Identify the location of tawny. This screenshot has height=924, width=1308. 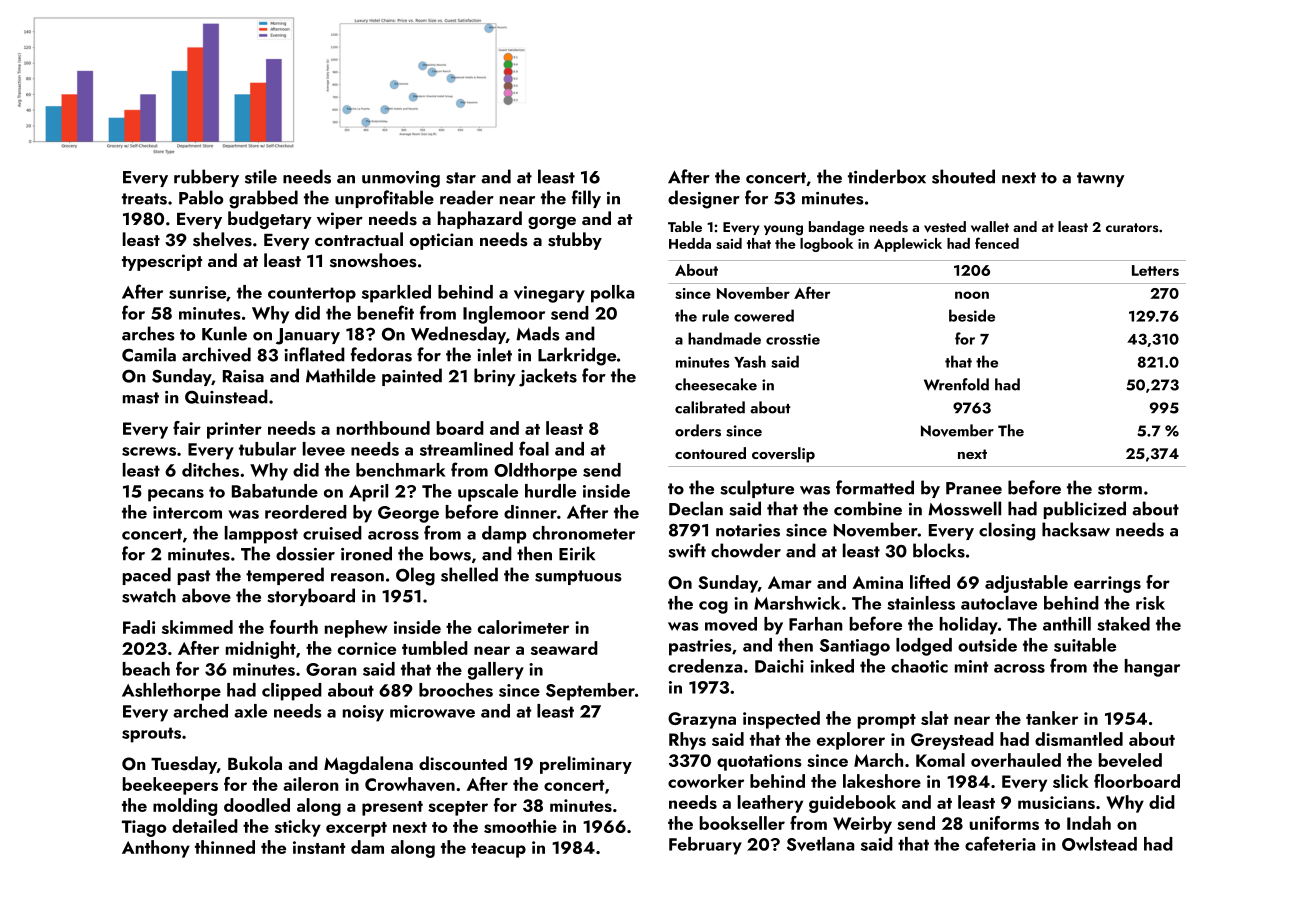
(1101, 179).
